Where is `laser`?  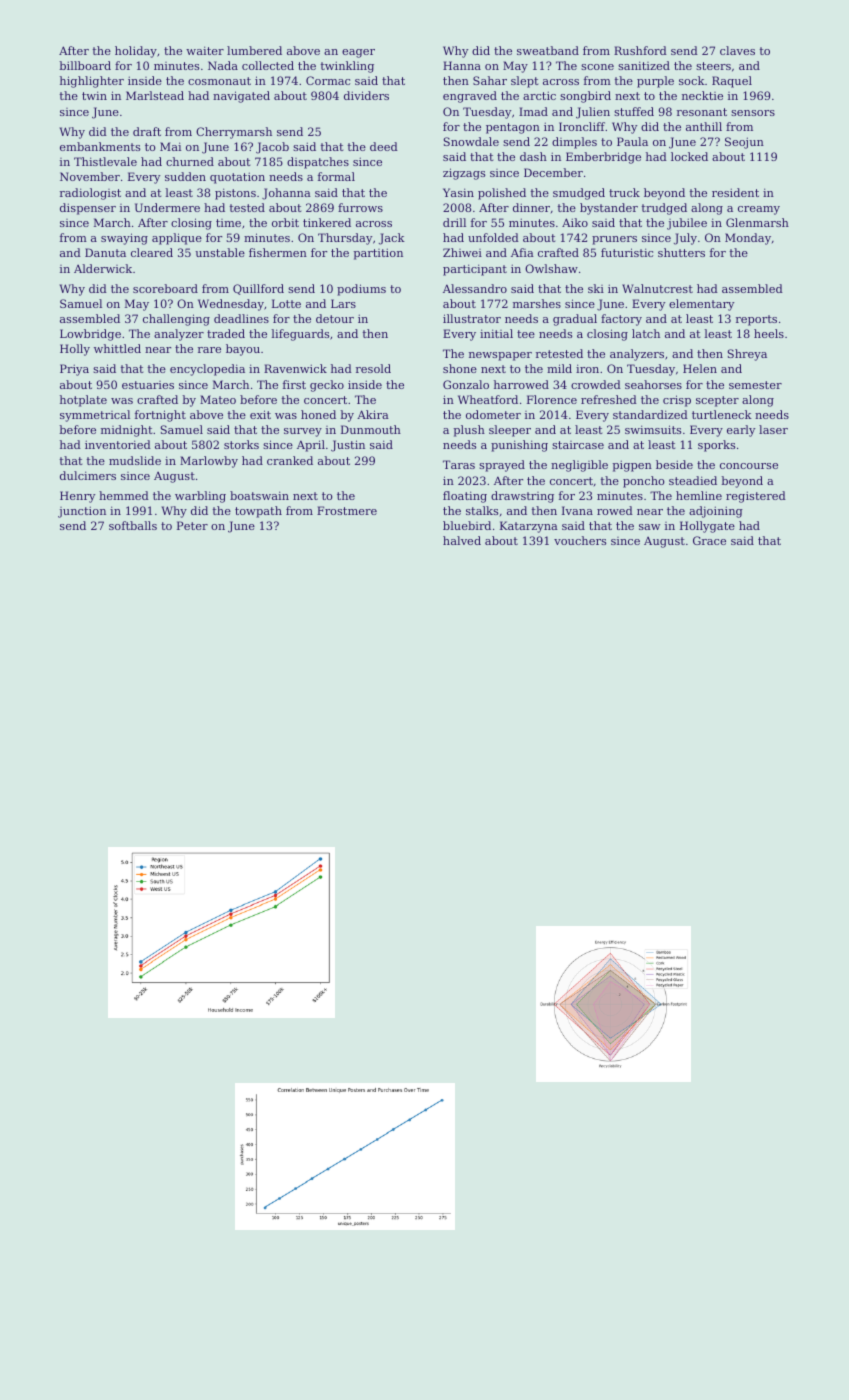 laser is located at coordinates (773, 429).
